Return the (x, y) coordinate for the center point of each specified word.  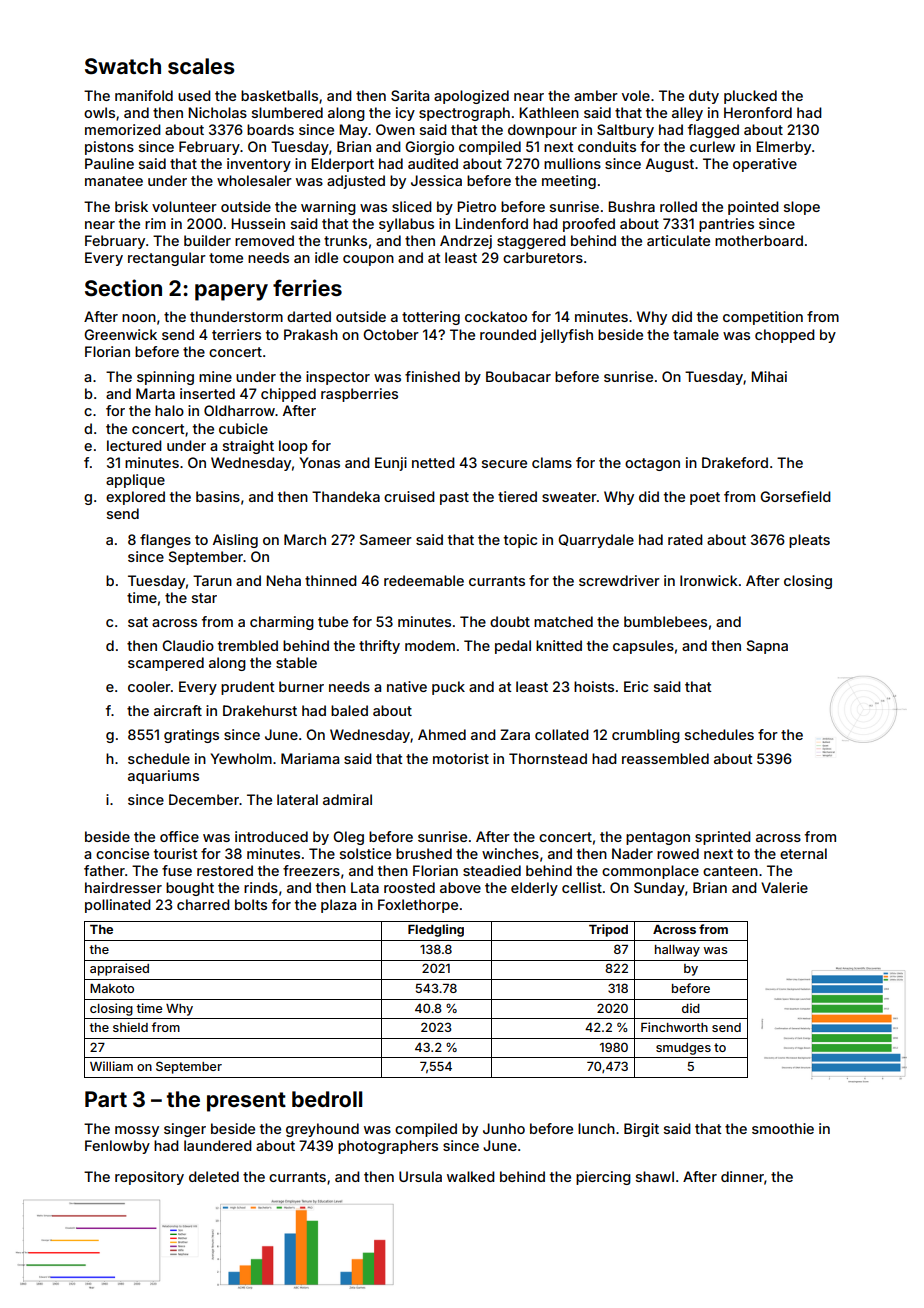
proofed (589, 225)
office (179, 836)
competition (763, 318)
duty (704, 97)
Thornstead (548, 758)
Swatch (123, 66)
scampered (166, 664)
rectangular (167, 259)
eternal (803, 853)
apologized (471, 97)
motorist (461, 758)
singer (185, 1130)
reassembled (665, 758)
